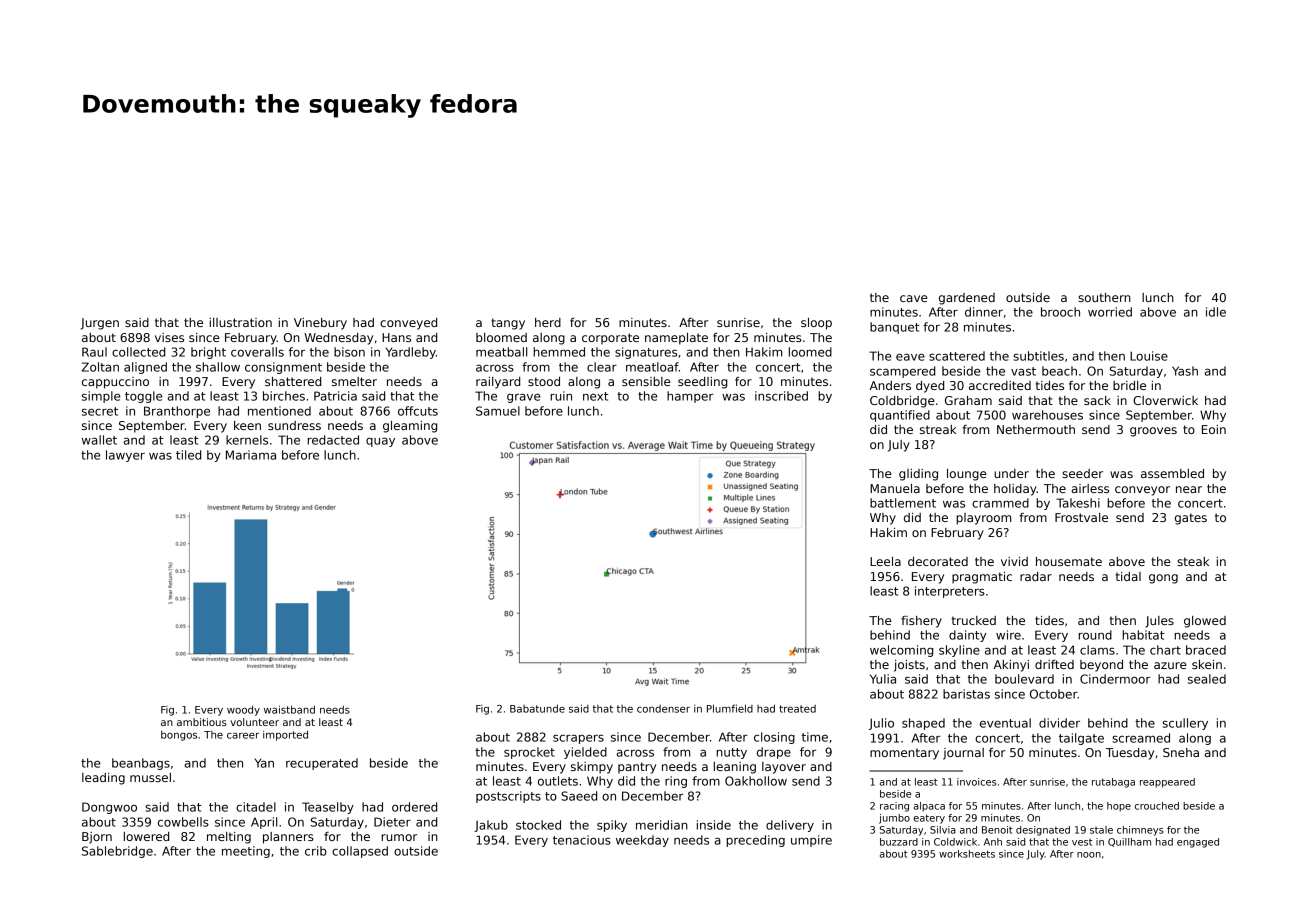 The image size is (1308, 924). I want to click on baristas, so click(966, 694).
